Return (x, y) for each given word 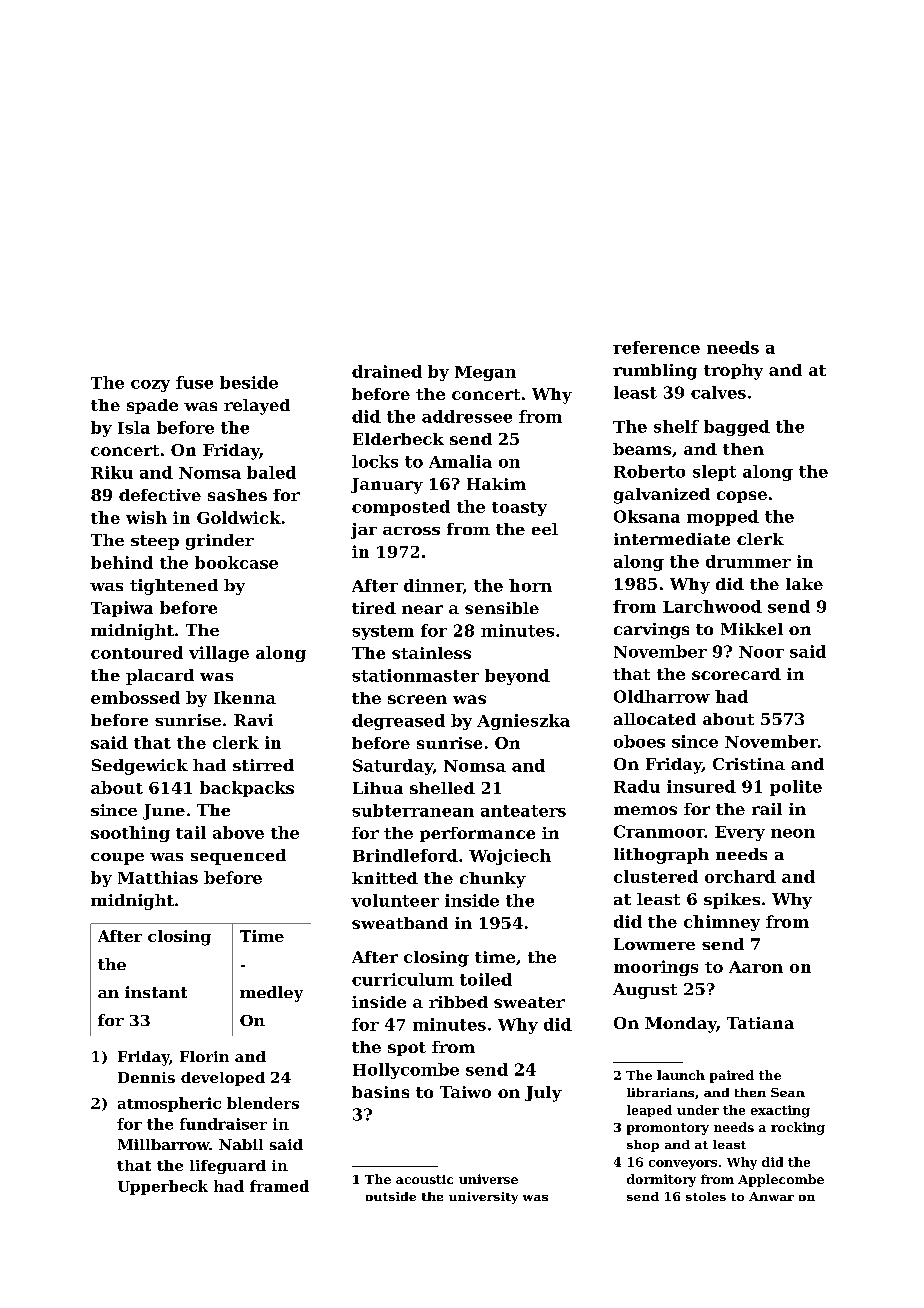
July (543, 1094)
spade (152, 406)
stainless (431, 653)
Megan (485, 373)
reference (656, 347)
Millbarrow (164, 1144)
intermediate (672, 539)
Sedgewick (140, 767)
